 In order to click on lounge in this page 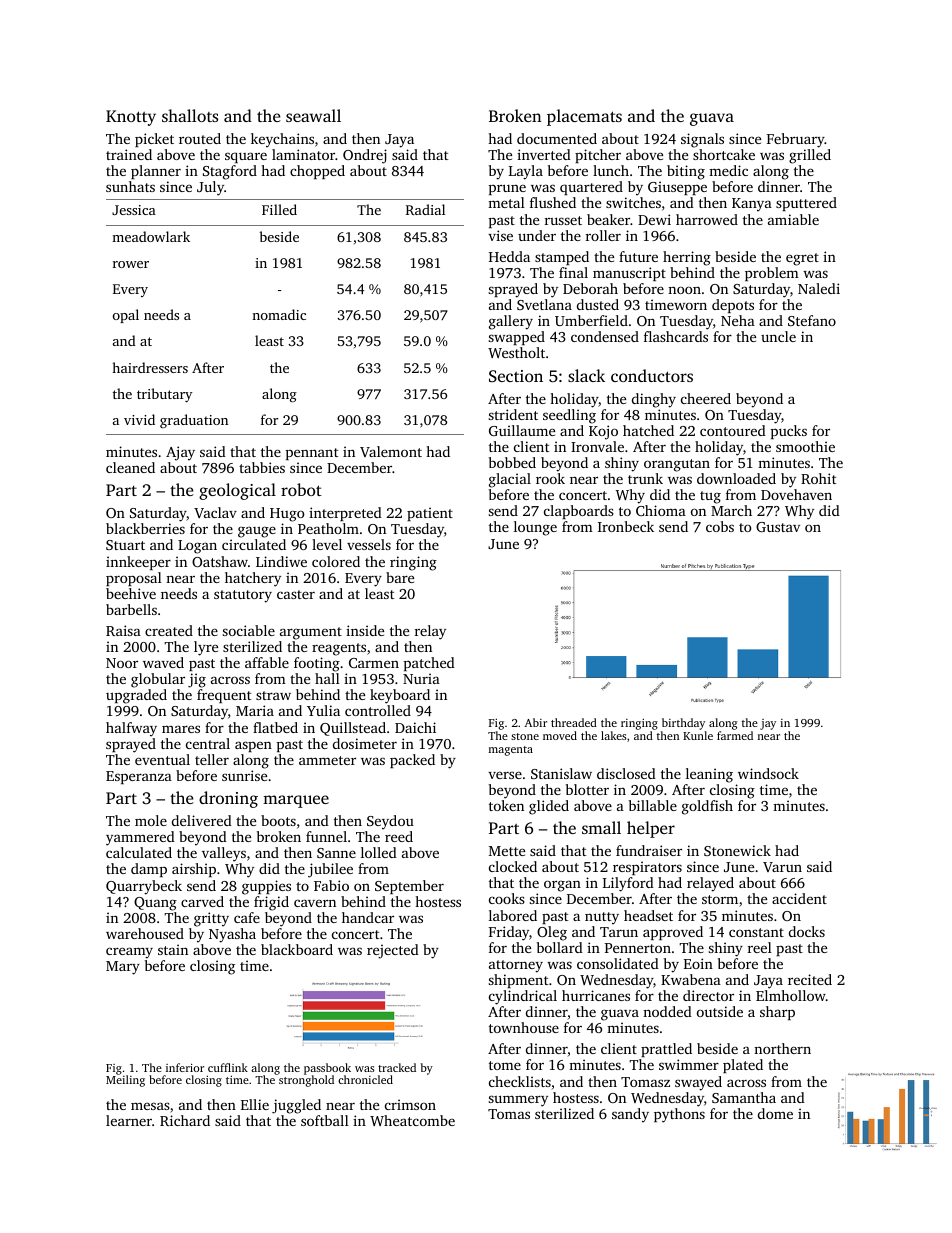, I will do `click(535, 528)`.
